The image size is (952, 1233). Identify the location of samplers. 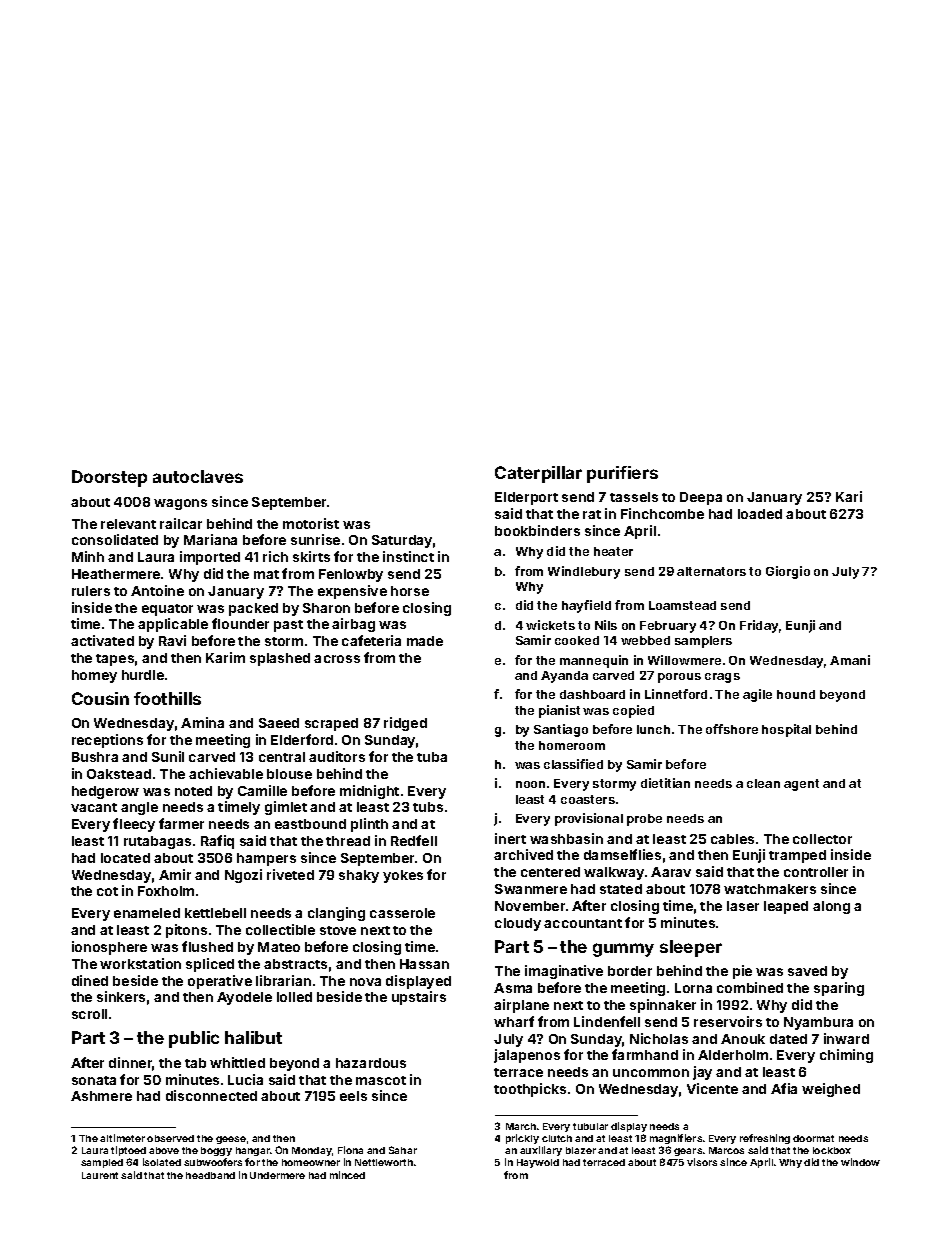
(703, 642).
